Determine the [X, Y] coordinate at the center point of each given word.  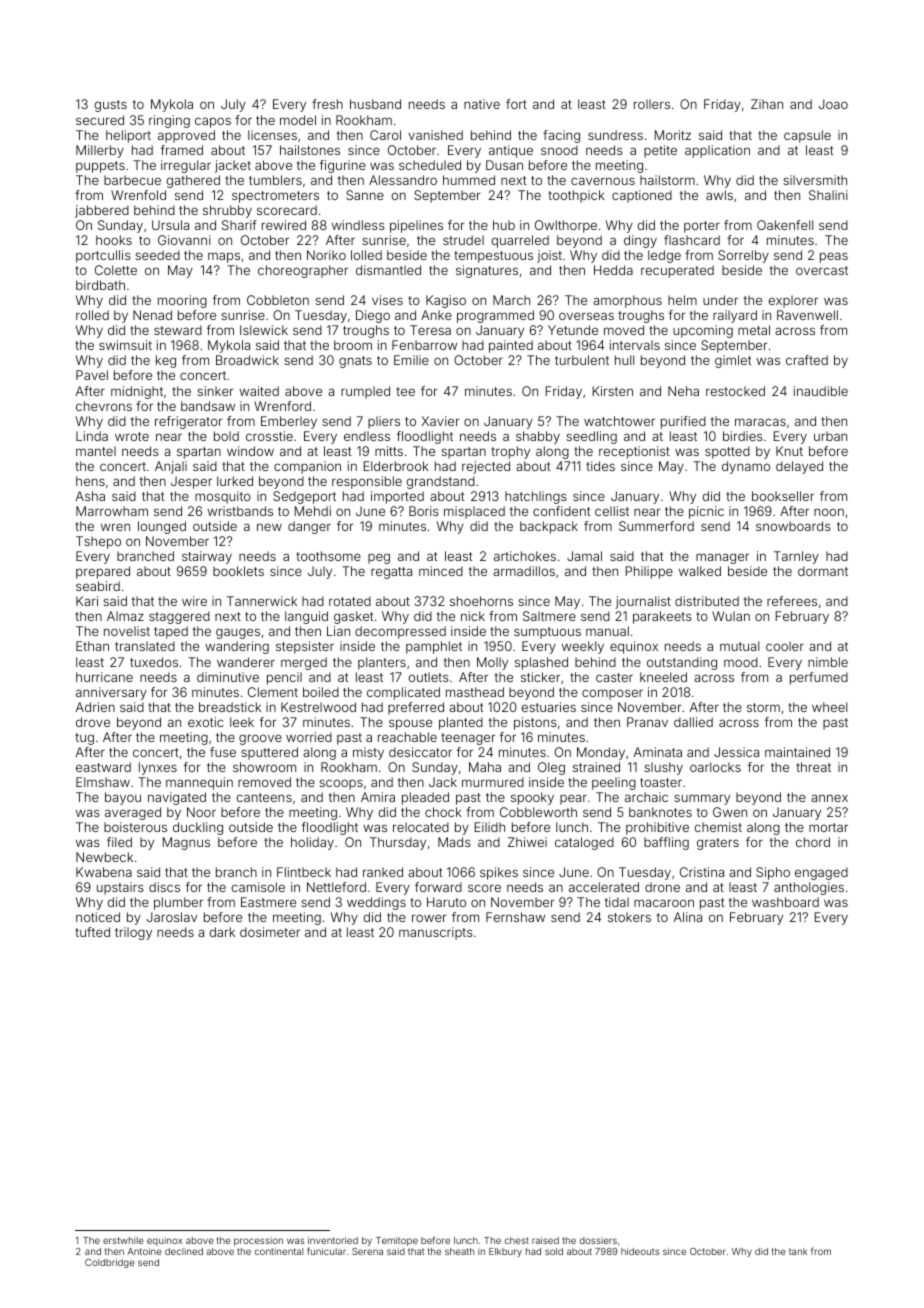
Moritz [673, 135]
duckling [198, 828]
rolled [92, 315]
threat [813, 767]
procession [258, 1241]
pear [573, 799]
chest [517, 1240]
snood [559, 150]
